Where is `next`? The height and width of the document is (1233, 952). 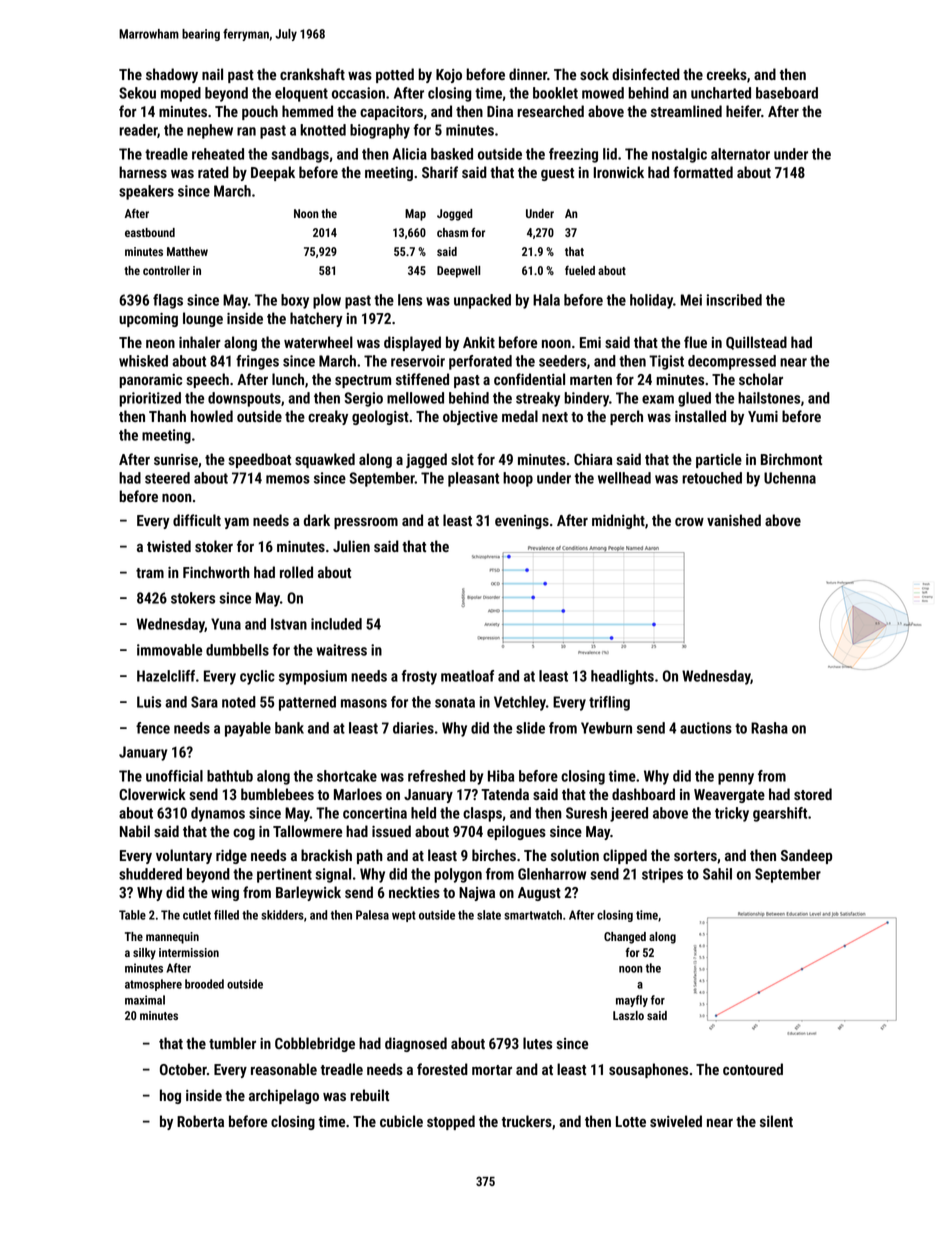
next is located at coordinates (555, 417).
